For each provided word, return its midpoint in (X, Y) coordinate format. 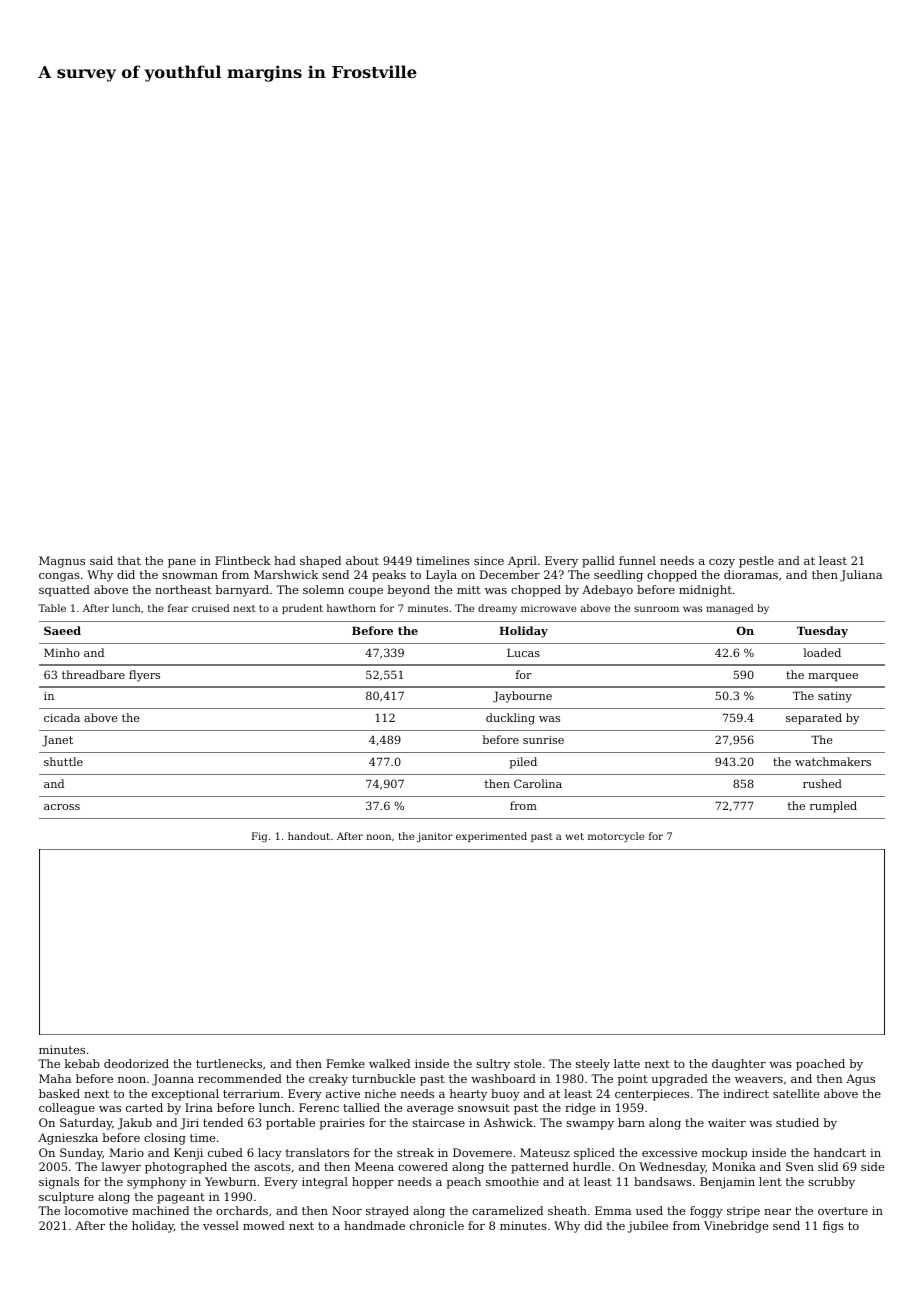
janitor (435, 837)
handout (309, 836)
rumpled (833, 807)
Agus (860, 1080)
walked (389, 1063)
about (362, 560)
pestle (756, 562)
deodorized (136, 1063)
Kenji (188, 1154)
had (285, 560)
